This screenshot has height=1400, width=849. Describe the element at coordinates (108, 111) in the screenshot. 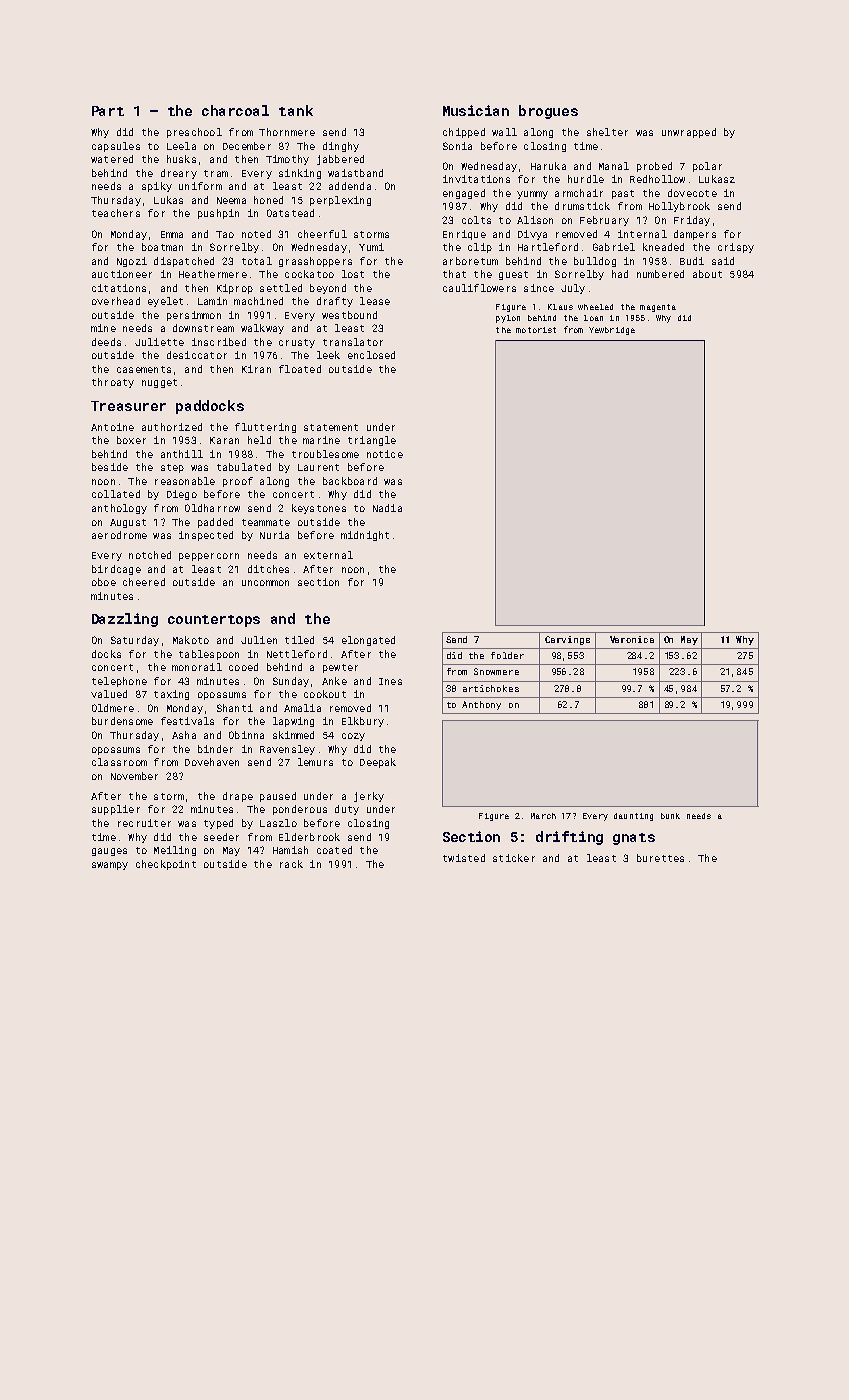

I see `Part` at that location.
